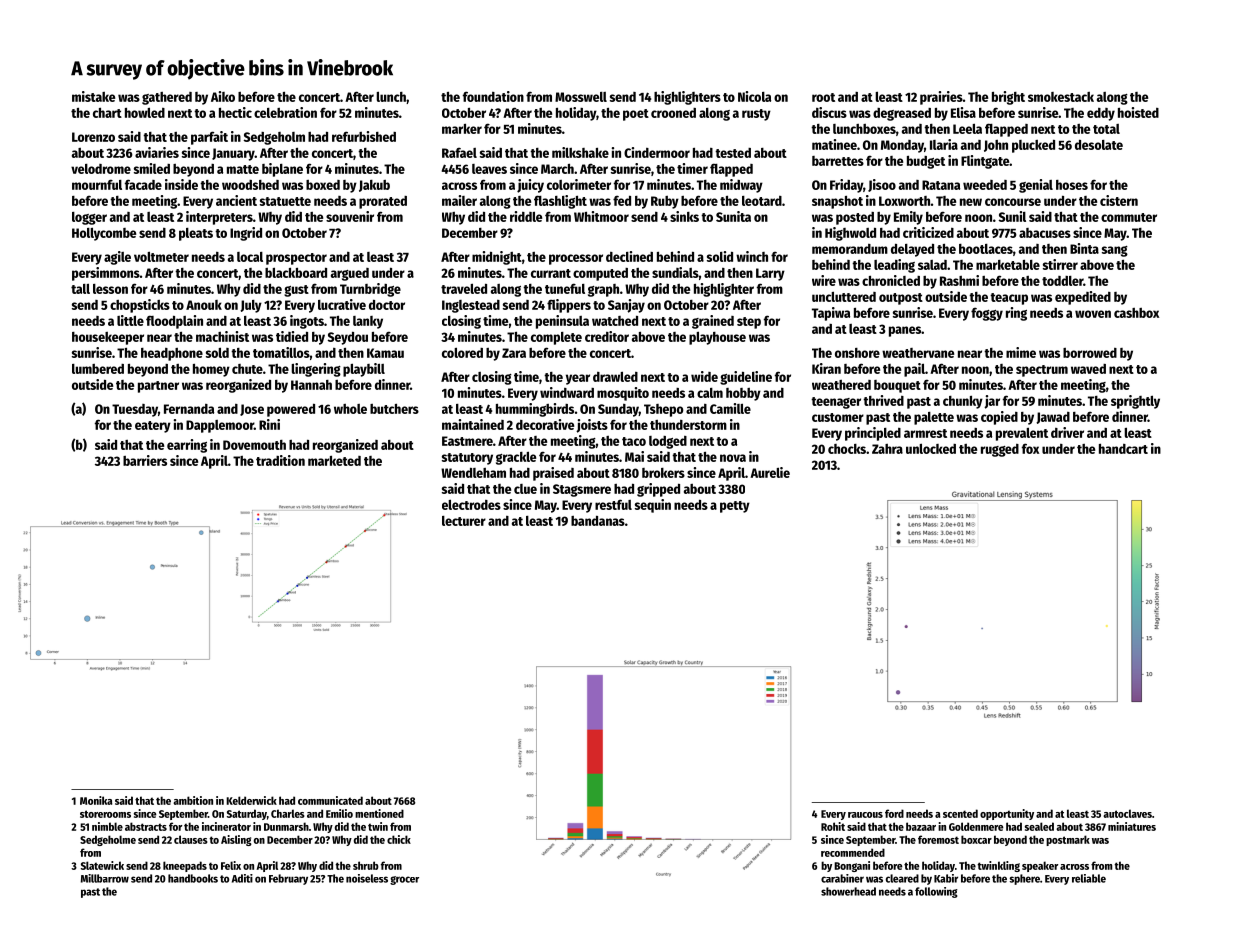 Image resolution: width=1233 pixels, height=952 pixels. I want to click on computed, so click(600, 274).
